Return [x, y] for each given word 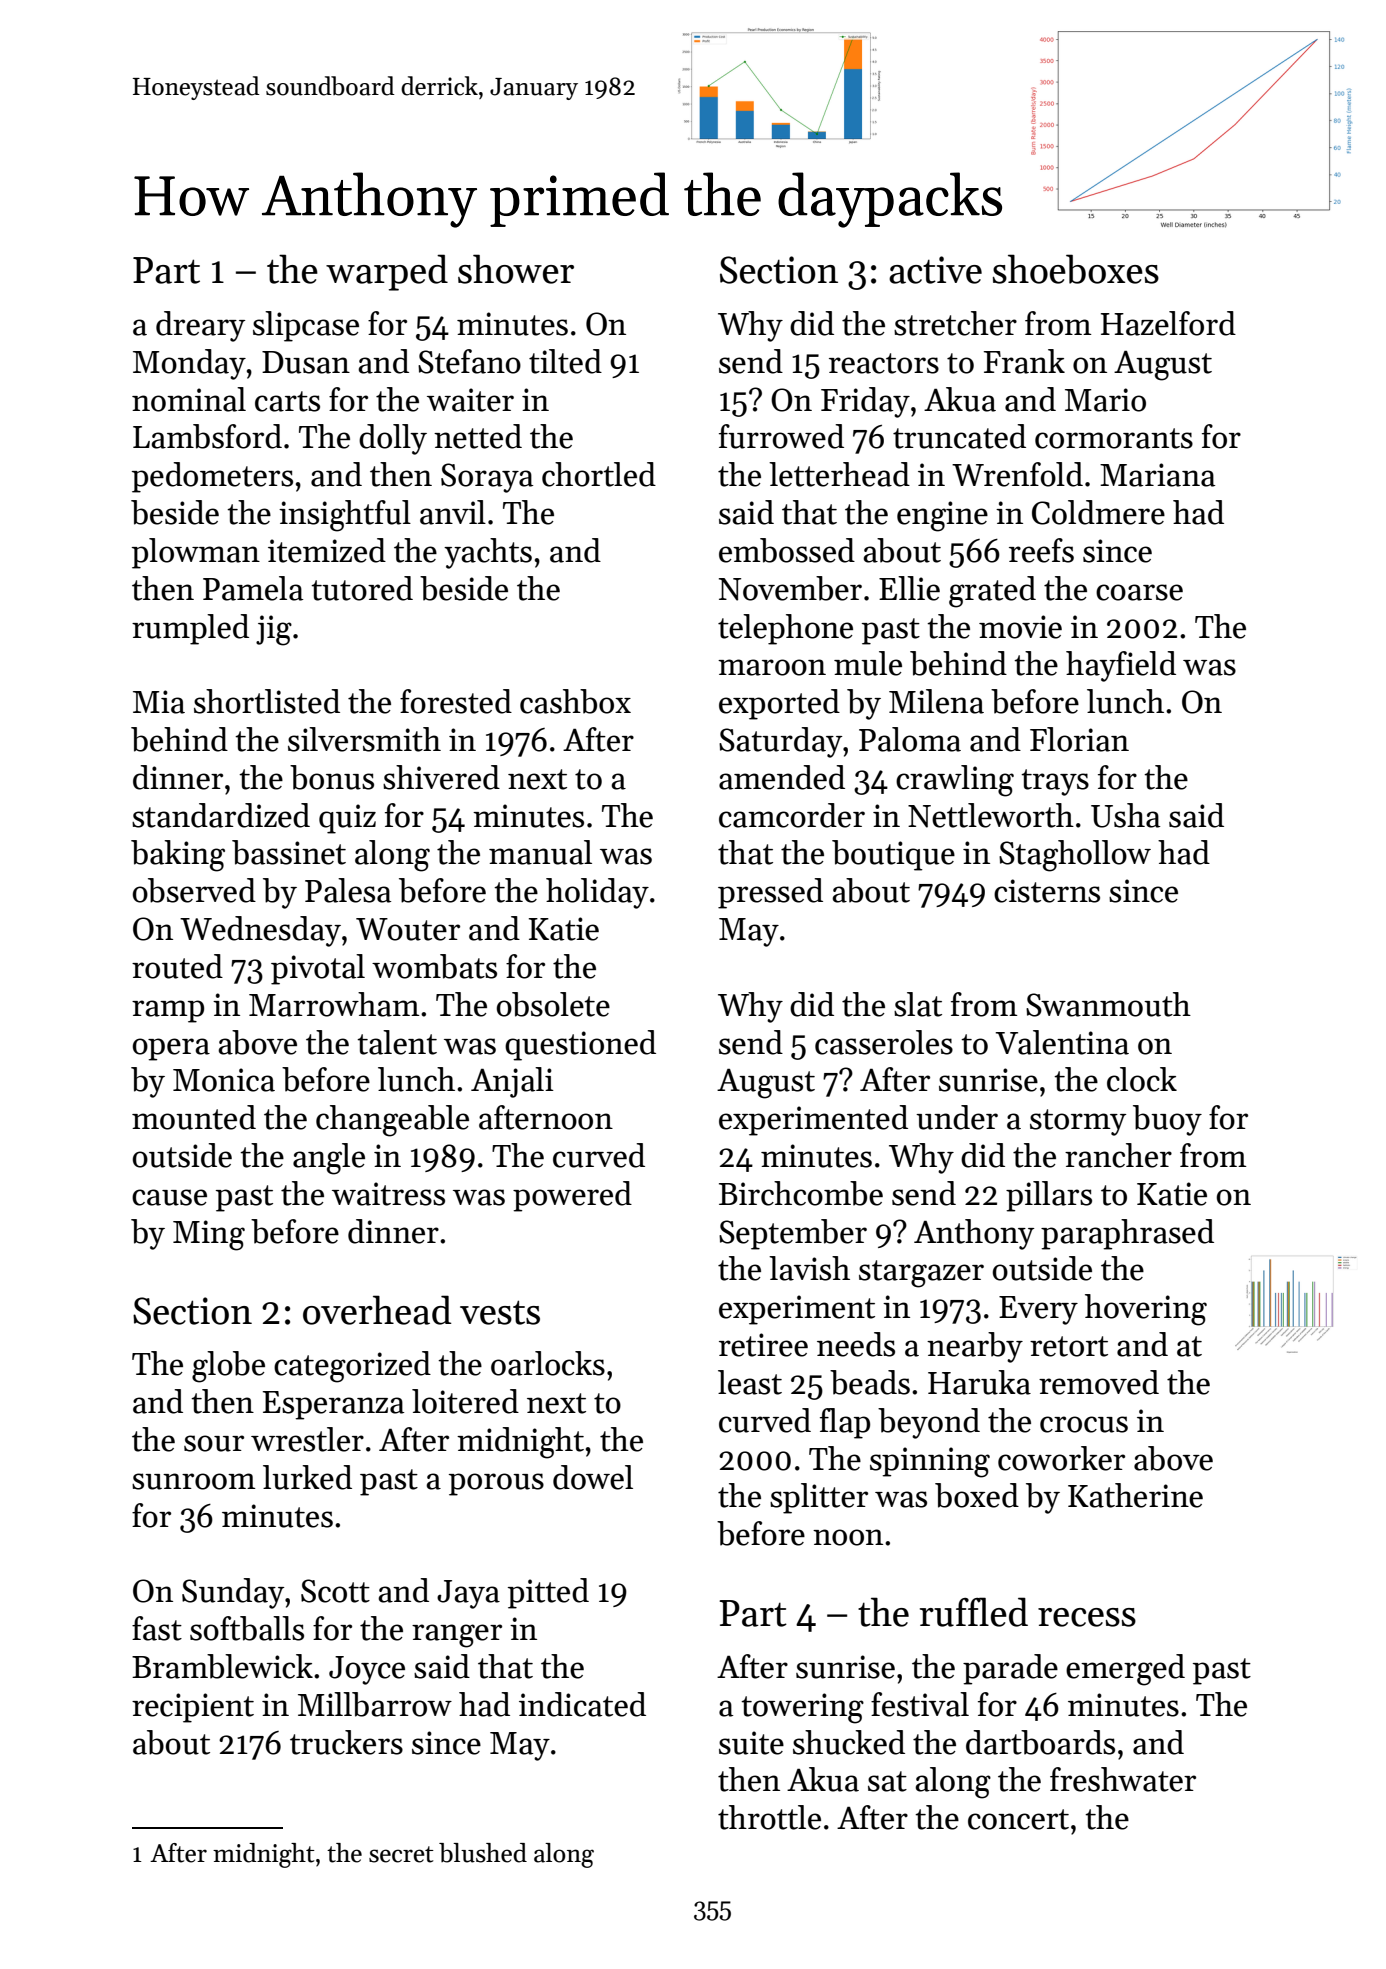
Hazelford [1168, 323]
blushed [483, 1853]
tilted [565, 361]
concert [1018, 1819]
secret [401, 1854]
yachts [488, 553]
